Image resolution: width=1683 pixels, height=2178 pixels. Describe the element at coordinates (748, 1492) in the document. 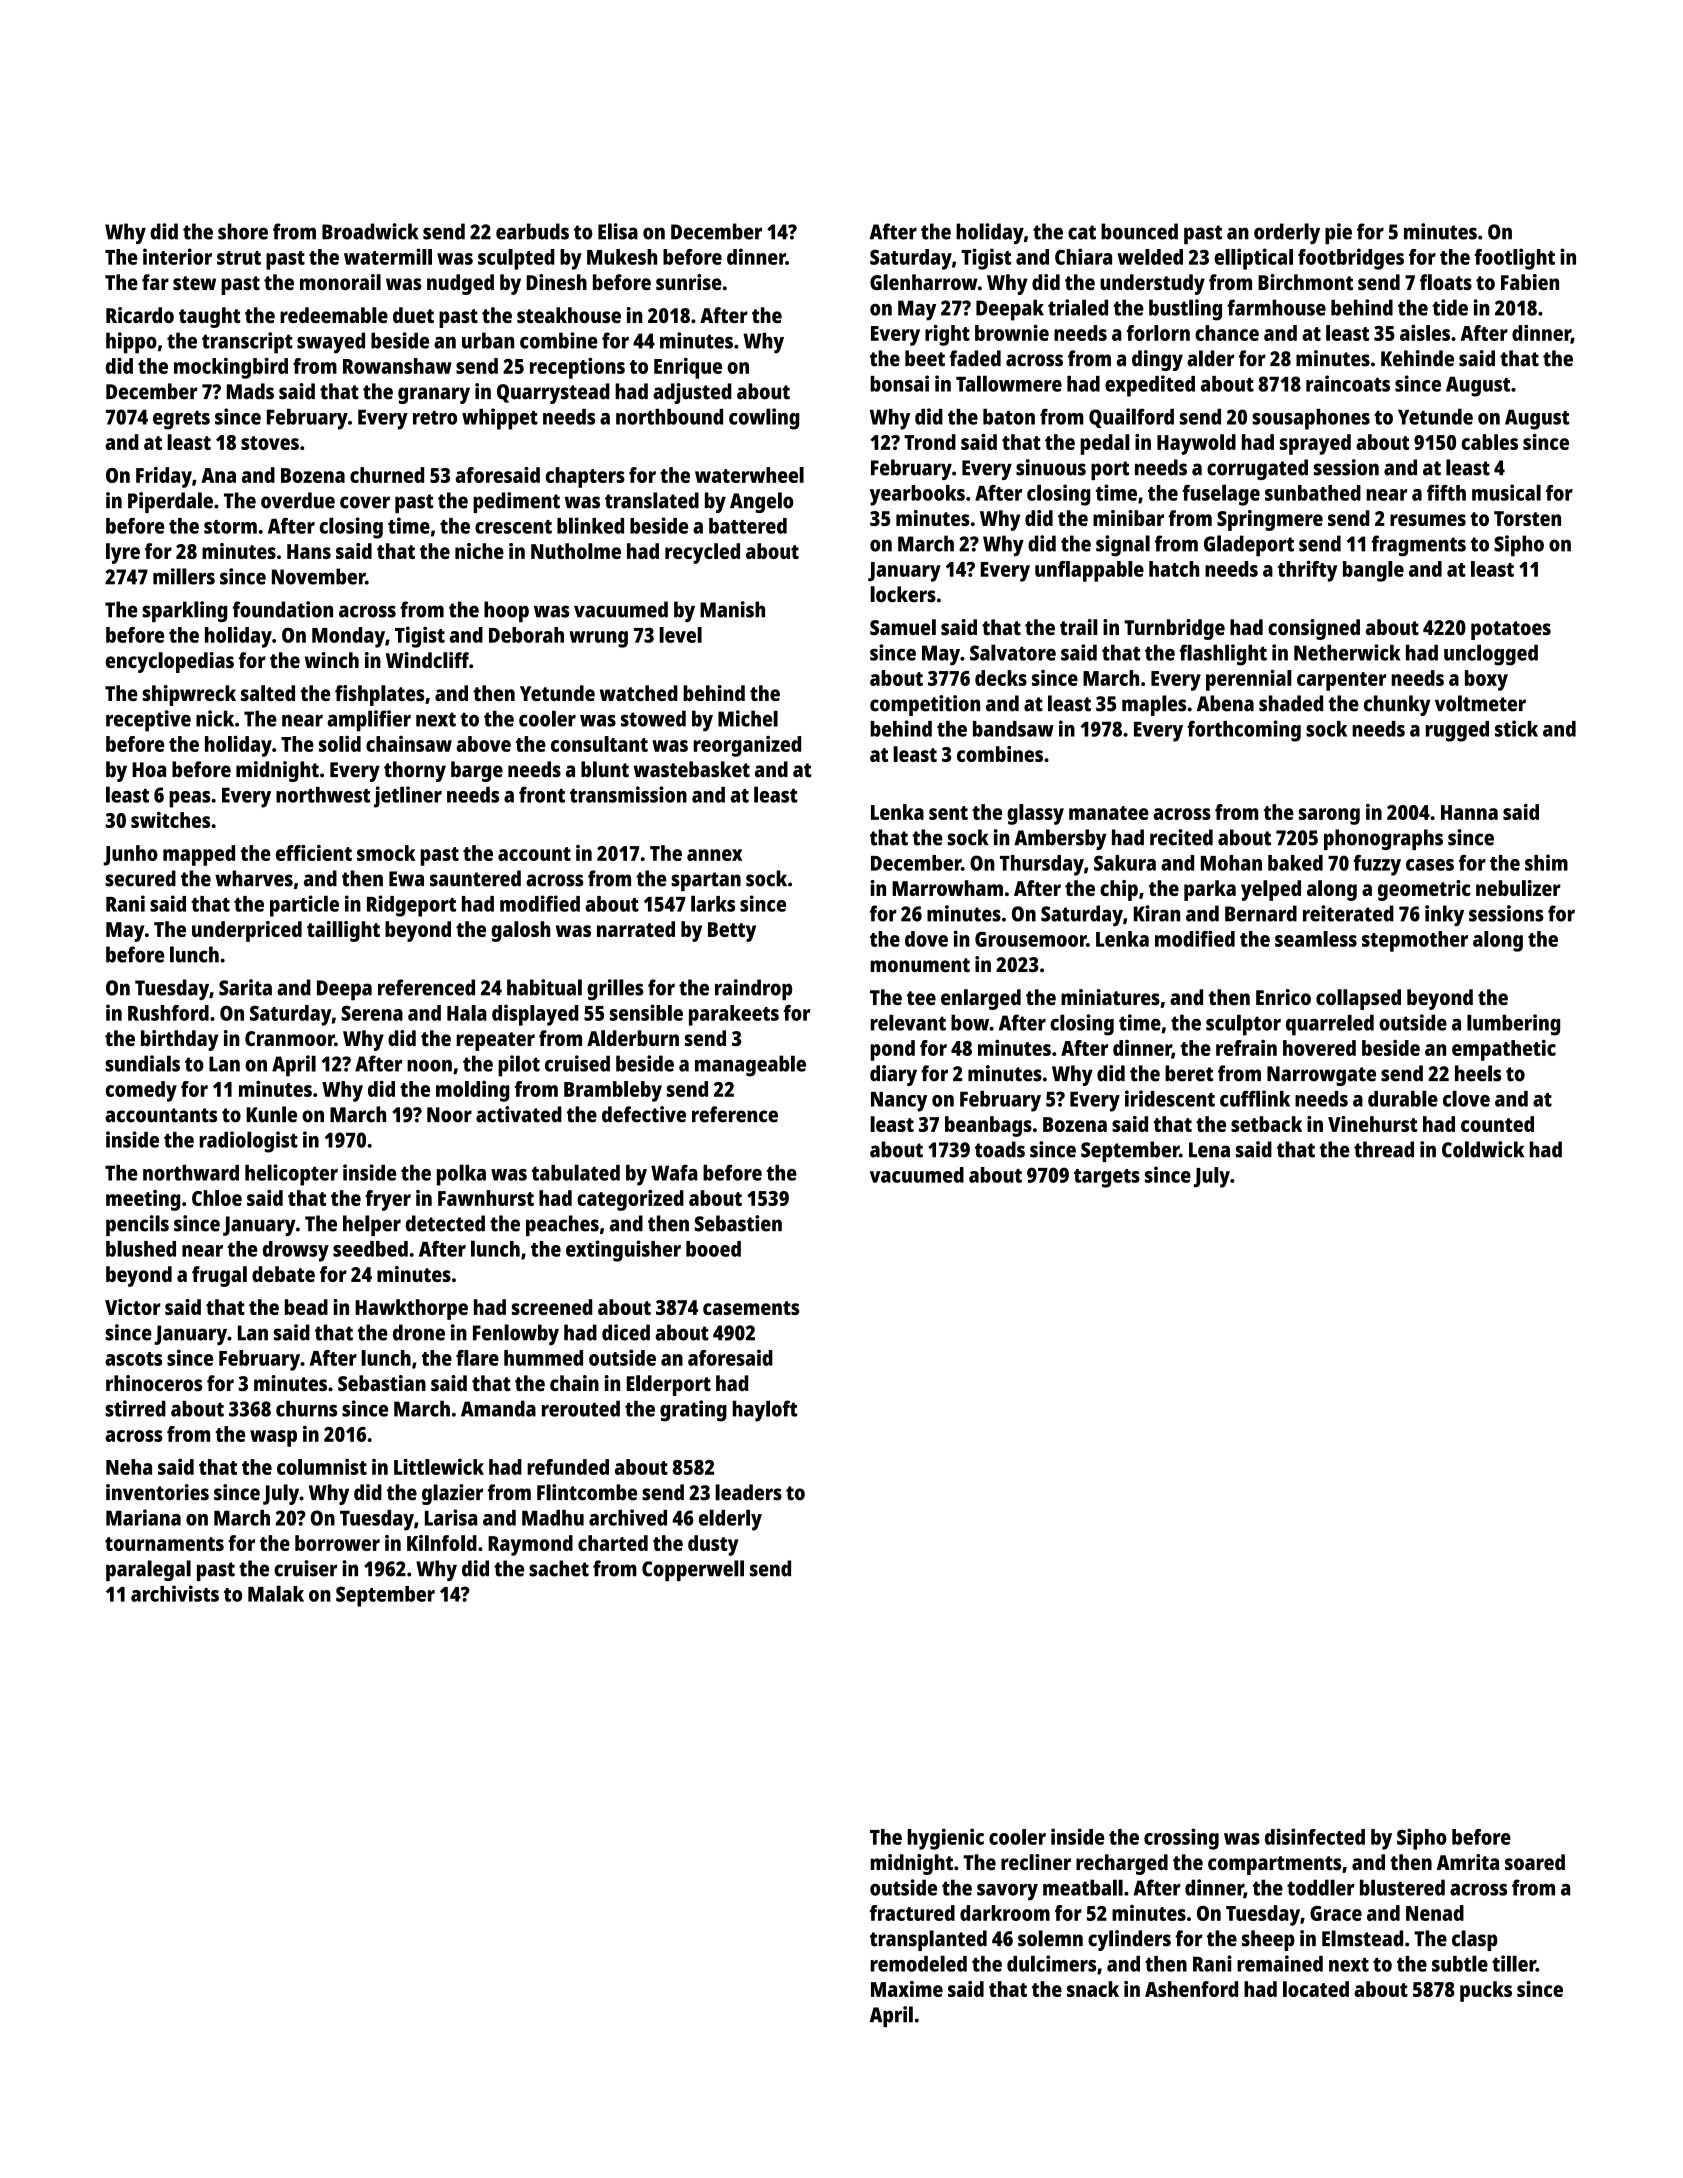

I see `leaders` at that location.
